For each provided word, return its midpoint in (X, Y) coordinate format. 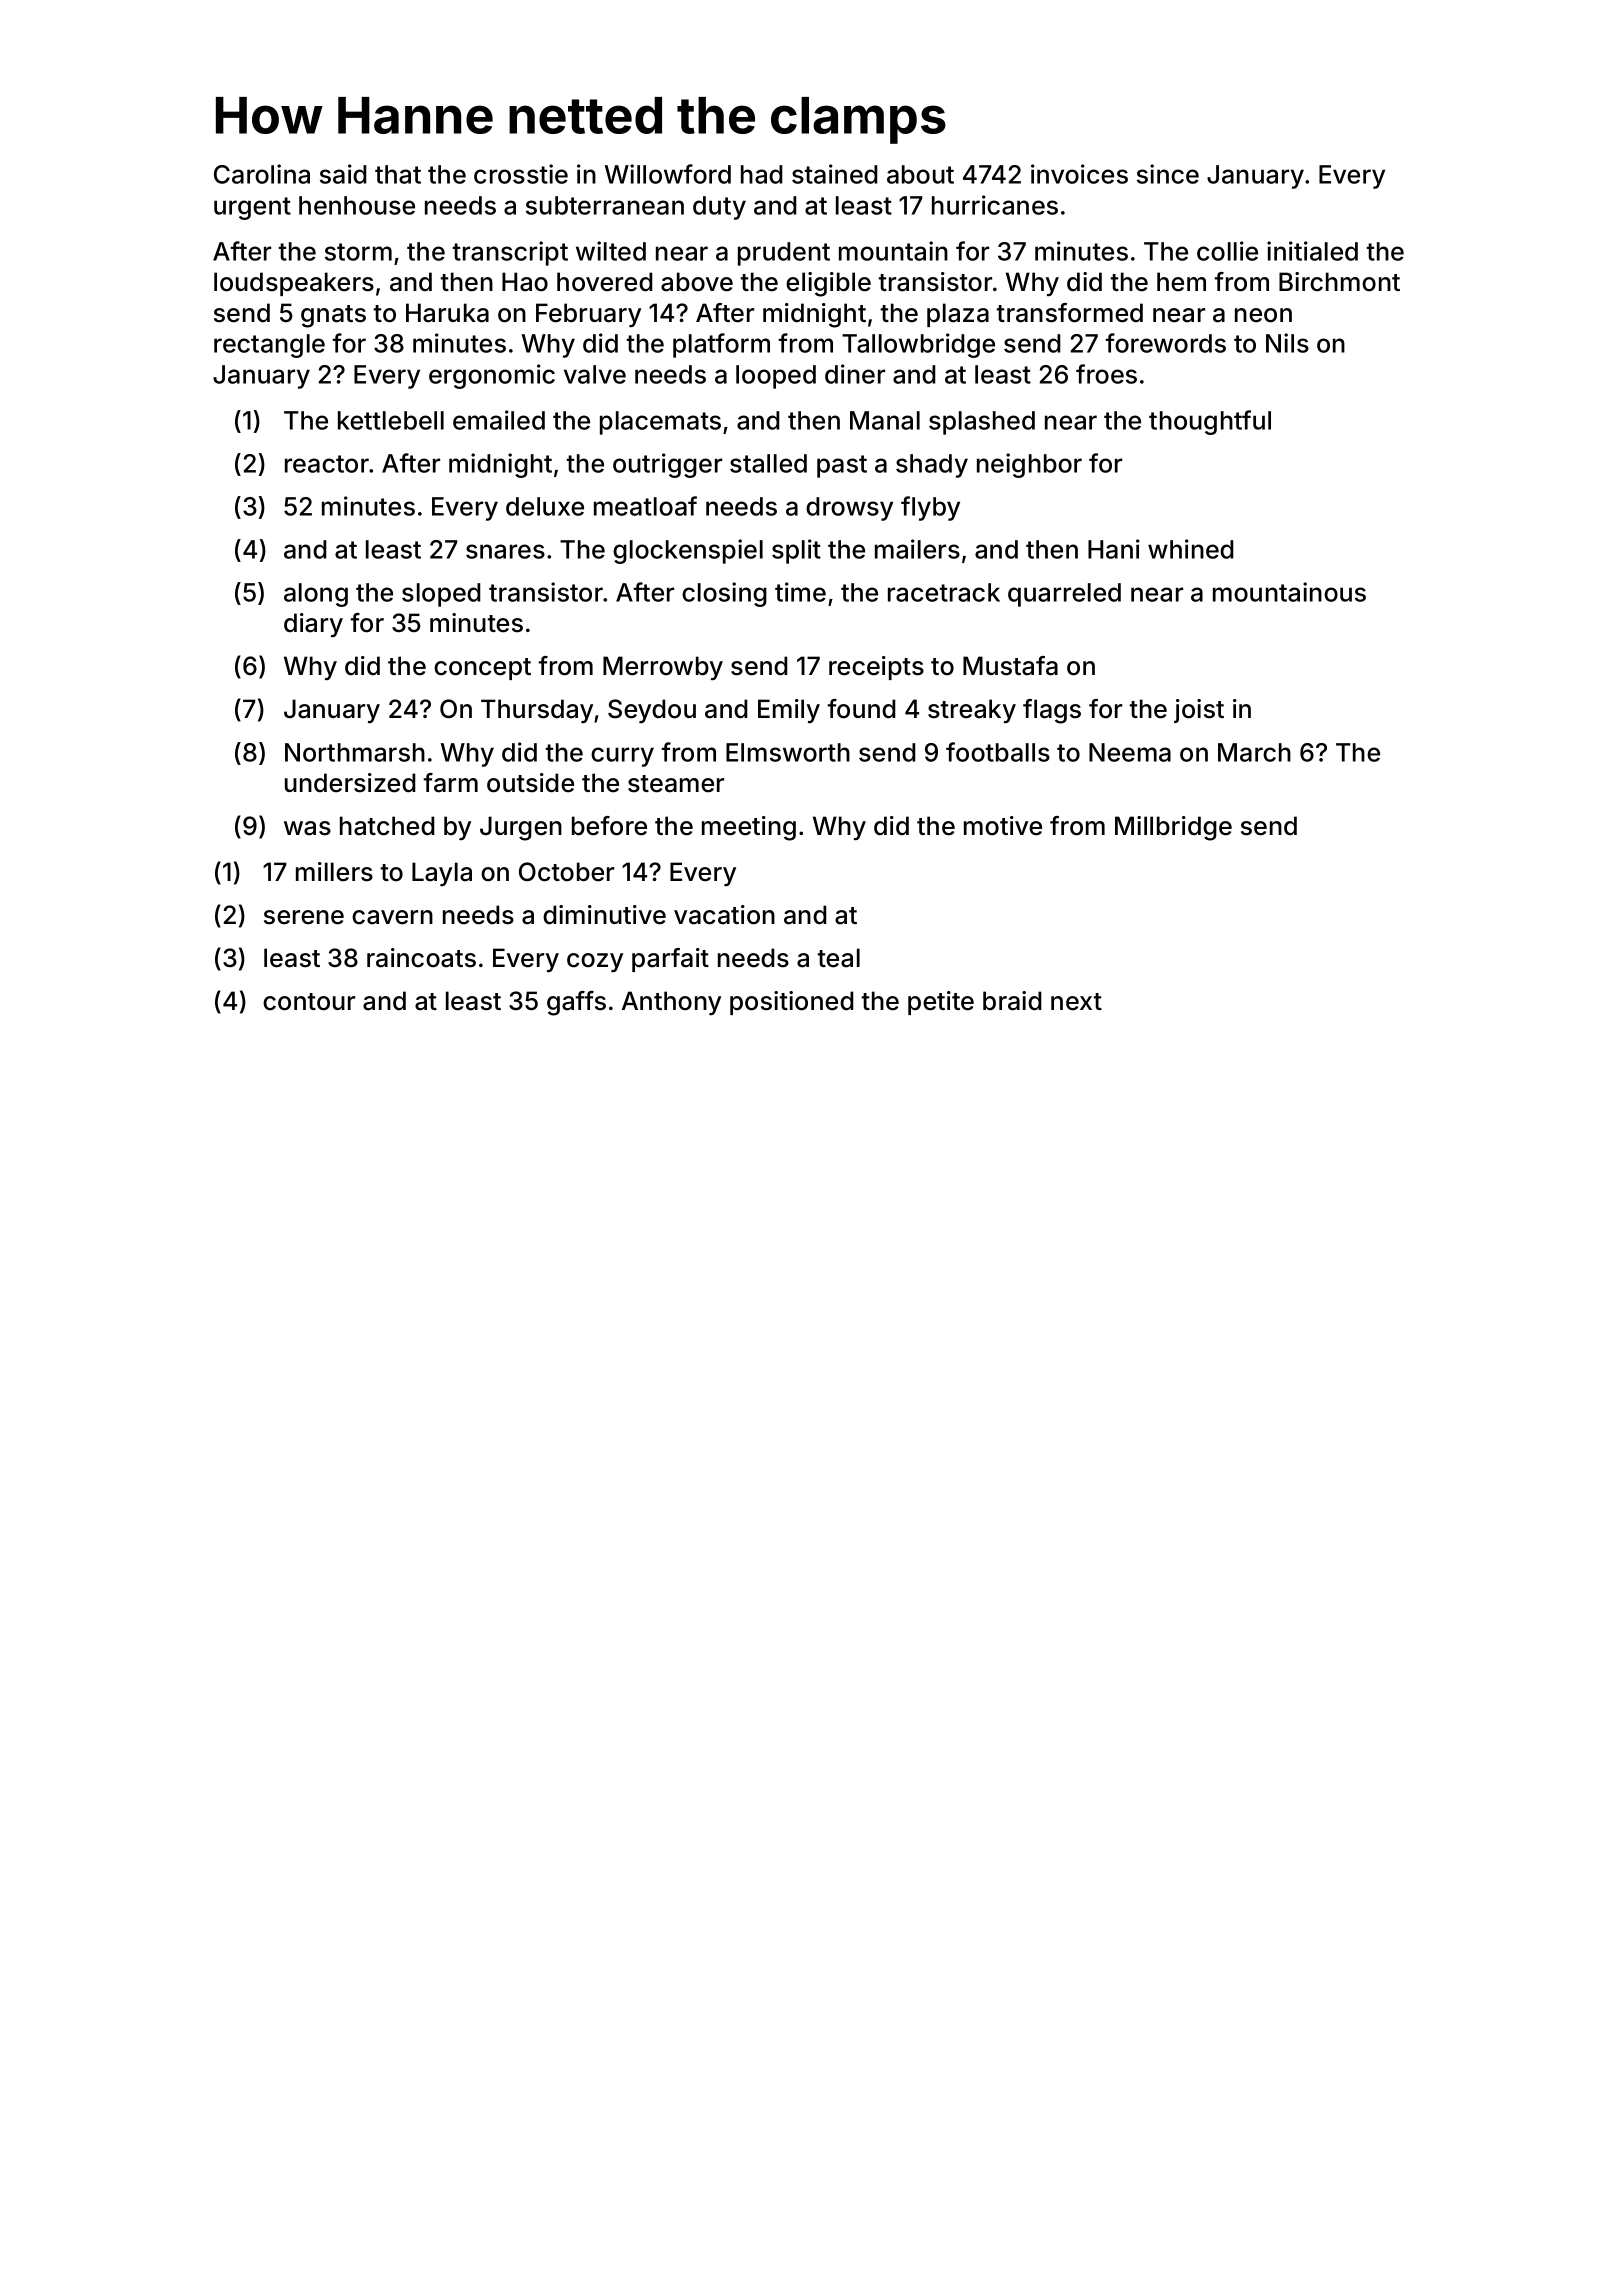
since (1168, 174)
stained (834, 174)
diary (313, 625)
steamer (676, 784)
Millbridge (1173, 828)
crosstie (521, 174)
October (566, 872)
